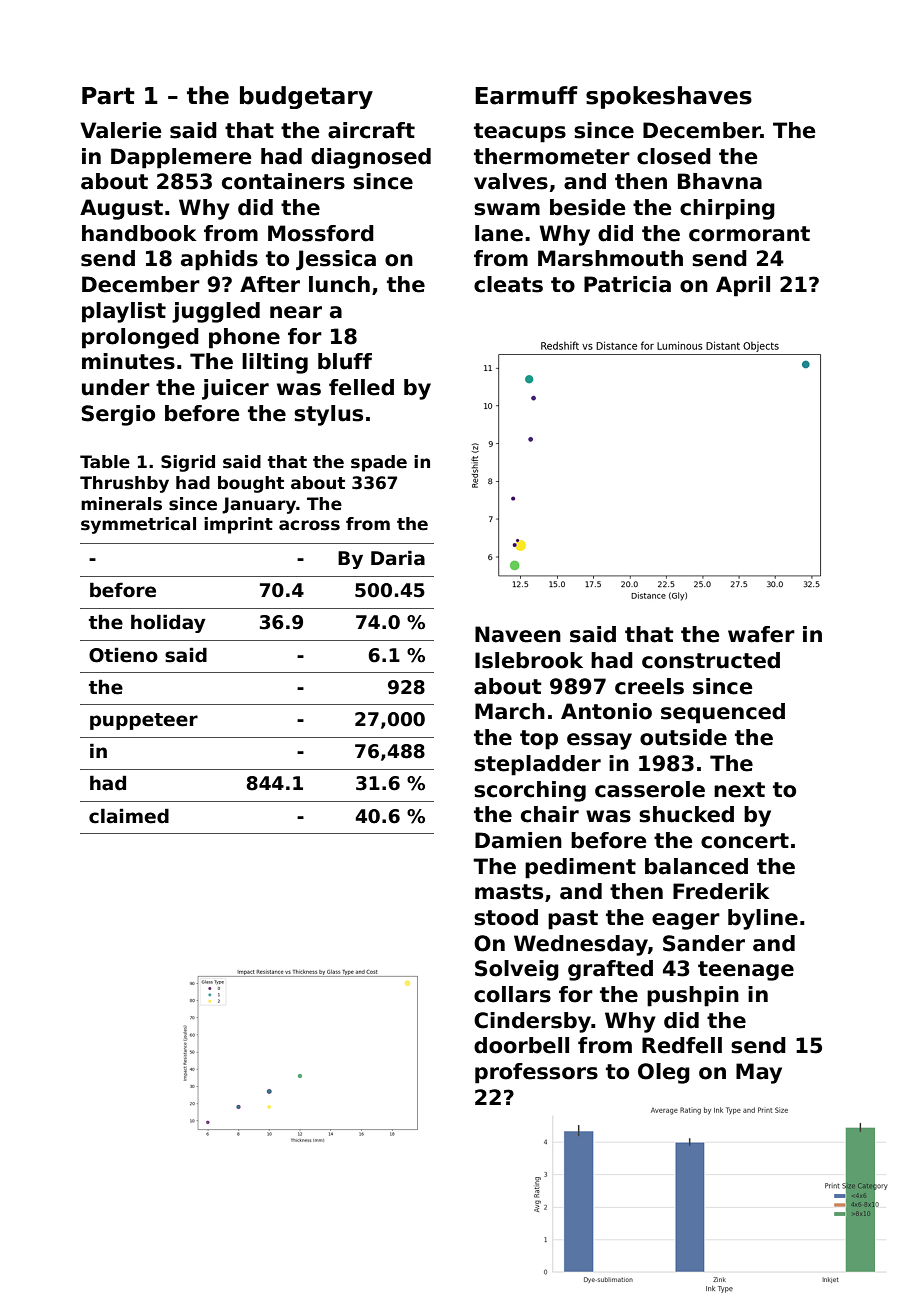  What do you see at coordinates (536, 1073) in the image?
I see `professors` at bounding box center [536, 1073].
